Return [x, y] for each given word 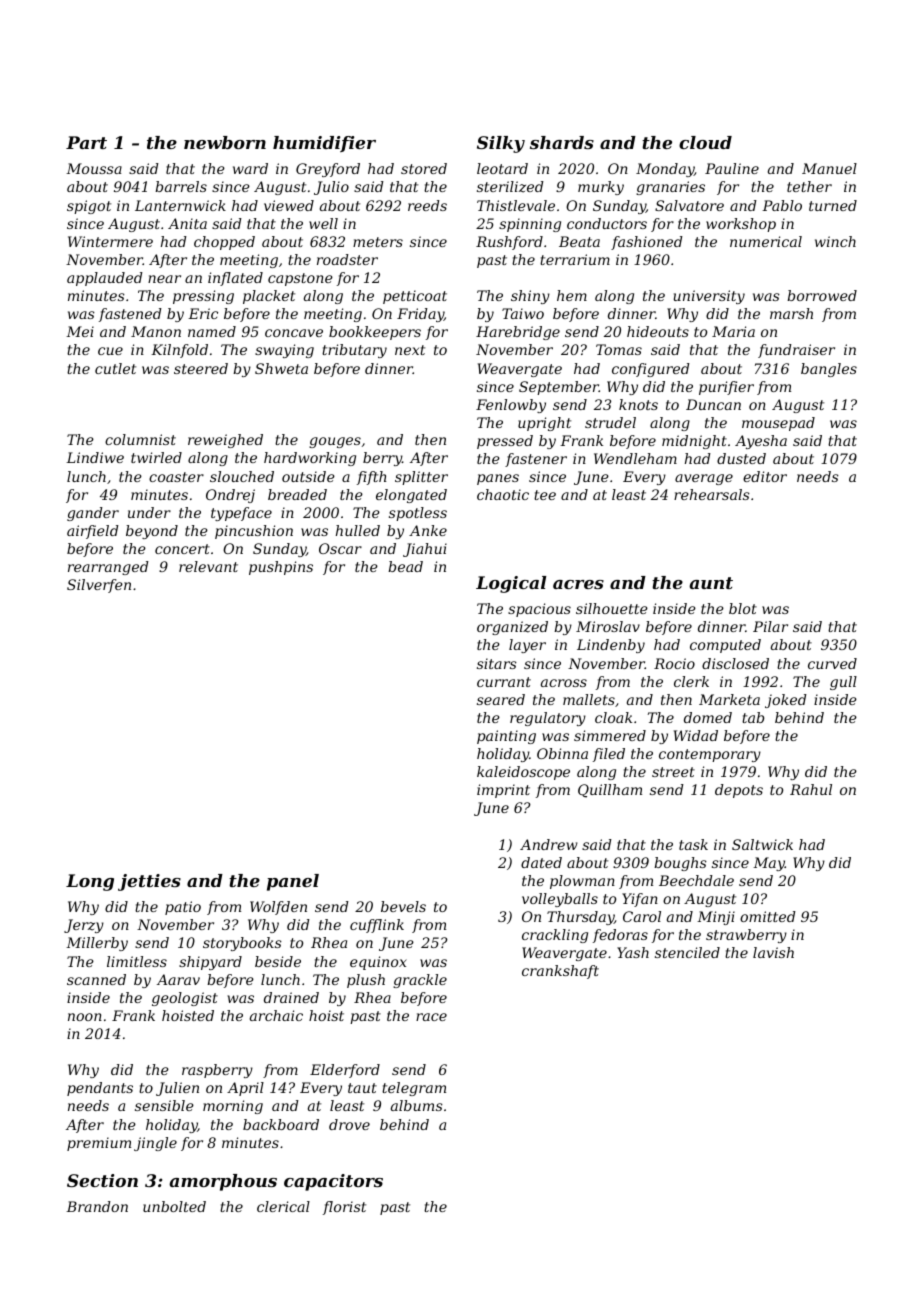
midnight [694, 442]
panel [293, 882]
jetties [149, 882]
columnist [140, 439]
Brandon [97, 1206]
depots [739, 791]
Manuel [829, 168]
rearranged [108, 568]
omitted [768, 916]
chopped [224, 243]
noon [85, 1017]
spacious [539, 610]
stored [424, 168]
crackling [555, 936]
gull [843, 683]
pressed [505, 442]
